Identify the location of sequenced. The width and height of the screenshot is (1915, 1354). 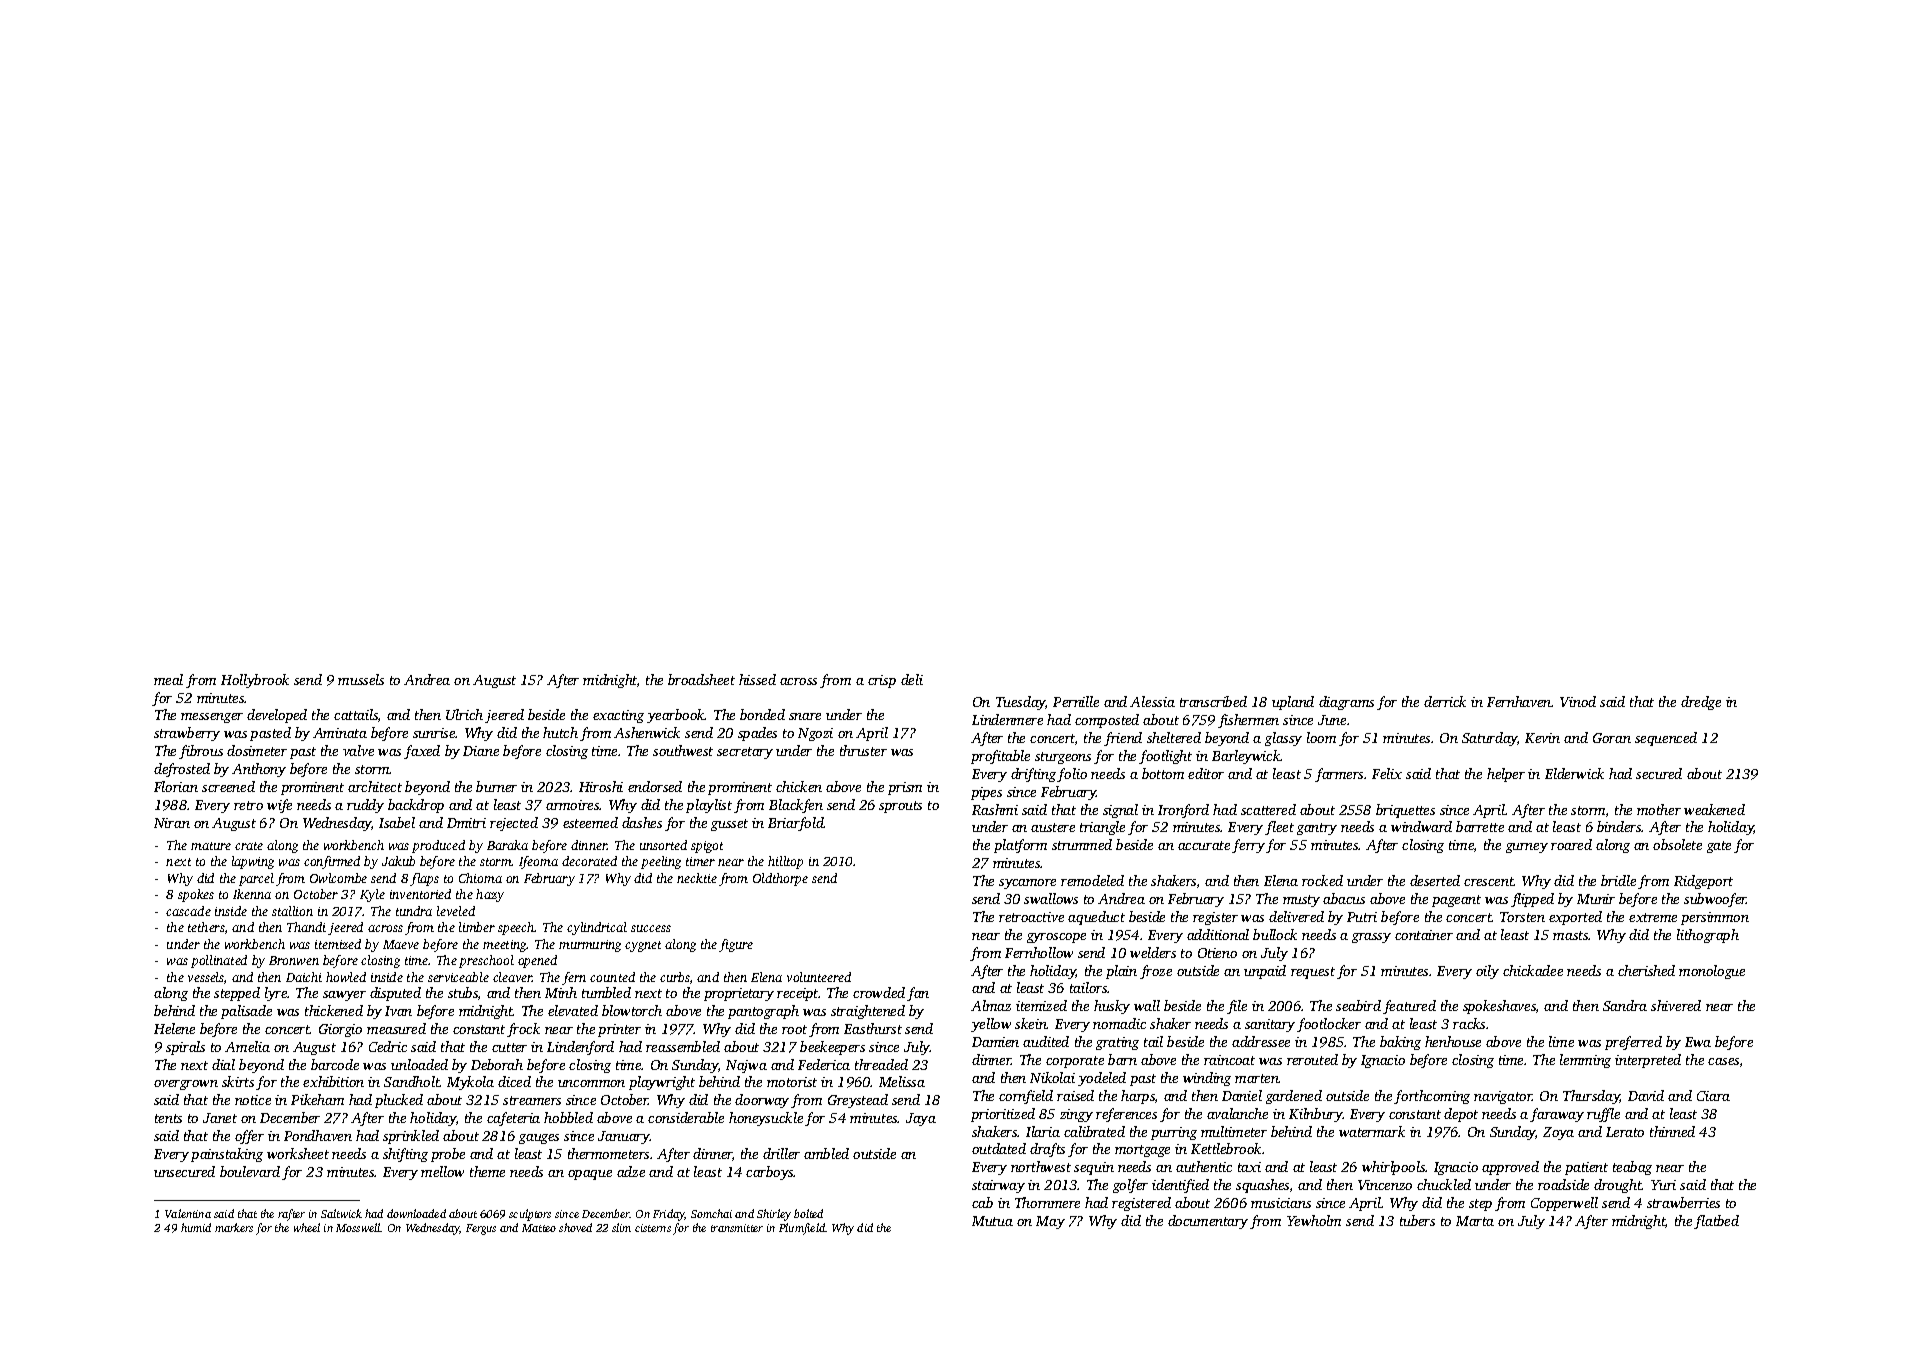
(1666, 739).
